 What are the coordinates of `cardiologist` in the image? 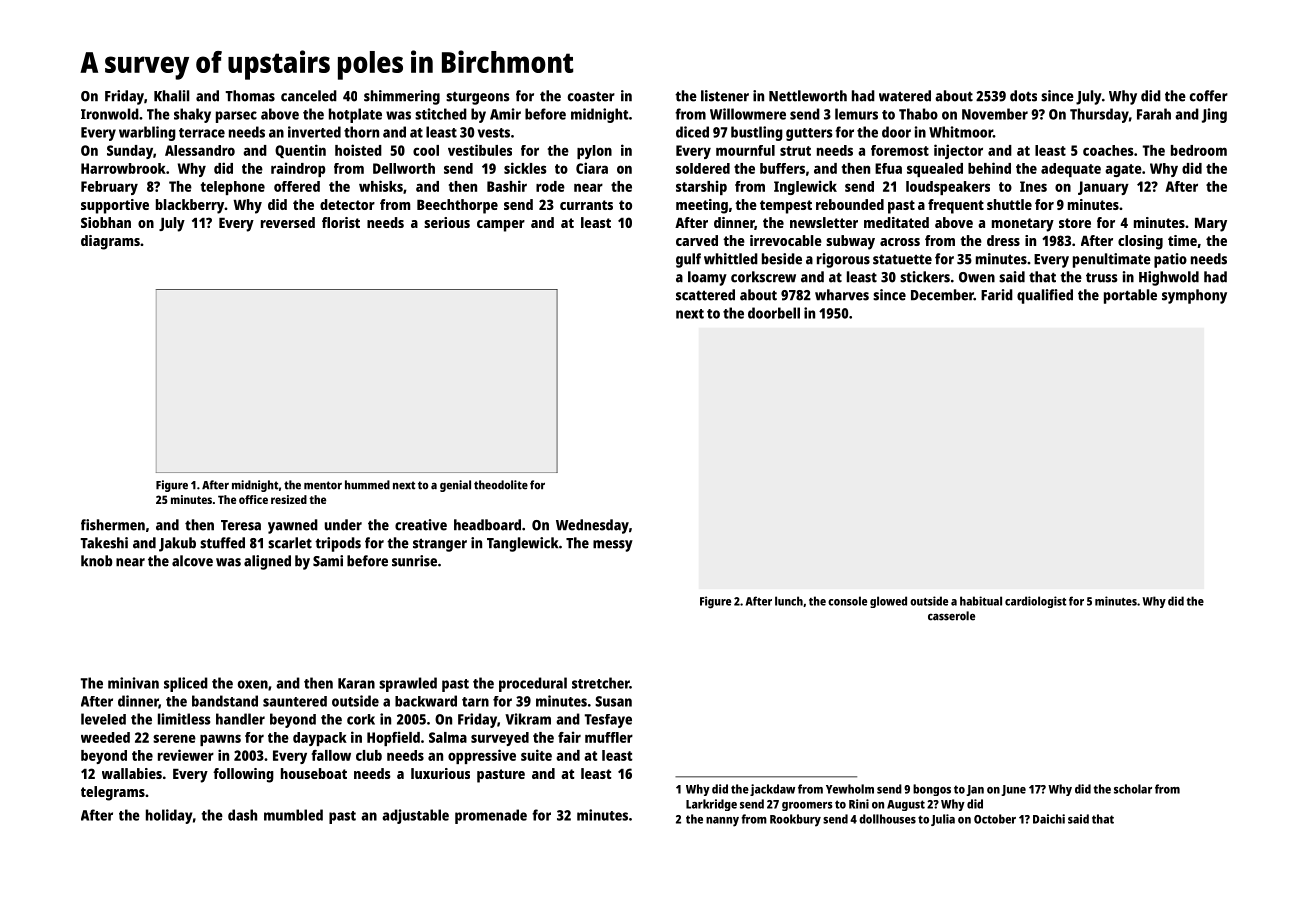 It's located at (1035, 602).
